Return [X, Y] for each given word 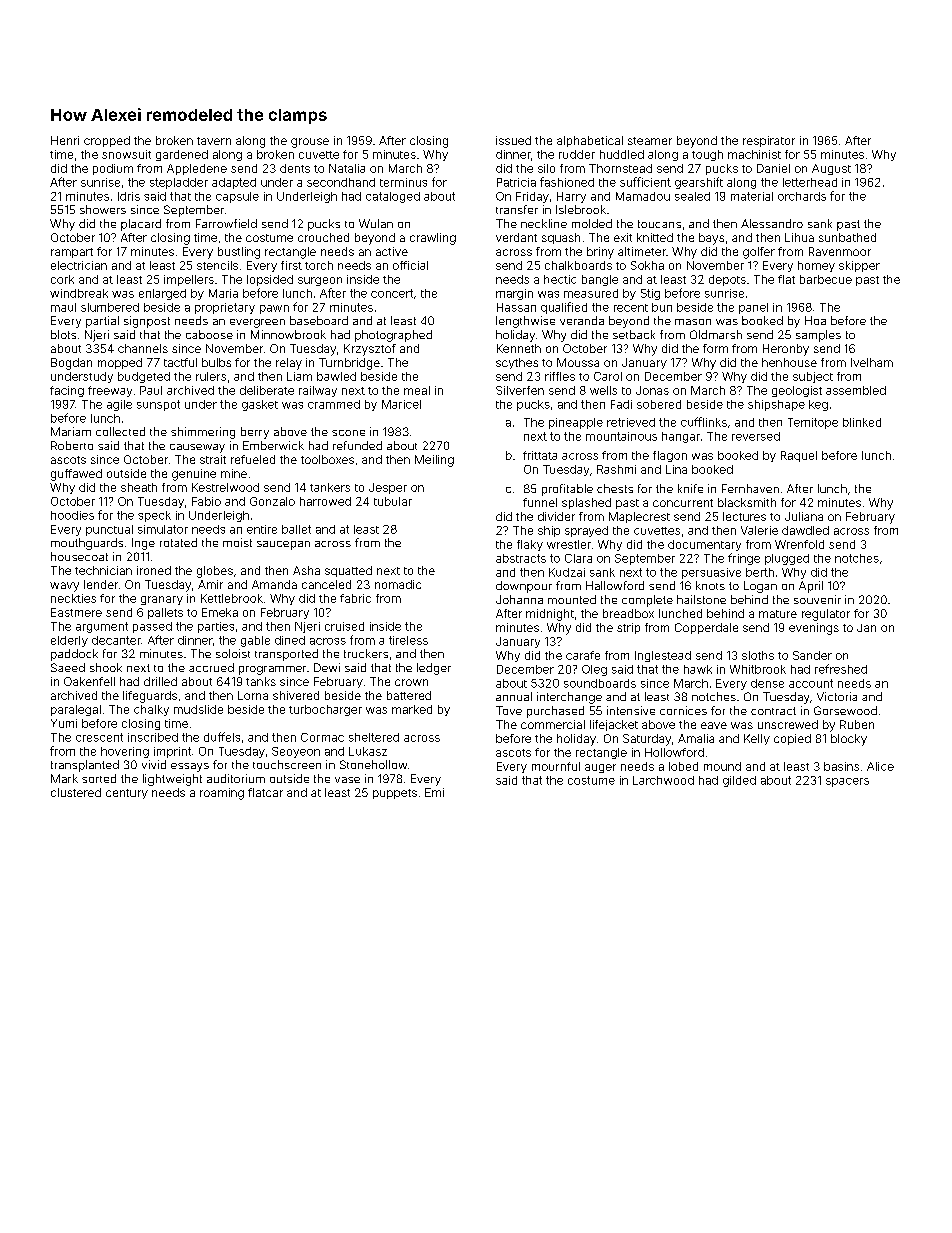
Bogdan [71, 364]
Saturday [647, 740]
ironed [154, 570]
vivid [154, 764]
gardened [182, 155]
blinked [862, 422]
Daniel [773, 168]
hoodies [72, 515]
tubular [393, 501]
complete [647, 601]
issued [513, 140]
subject [813, 377]
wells [603, 390]
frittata [540, 455]
